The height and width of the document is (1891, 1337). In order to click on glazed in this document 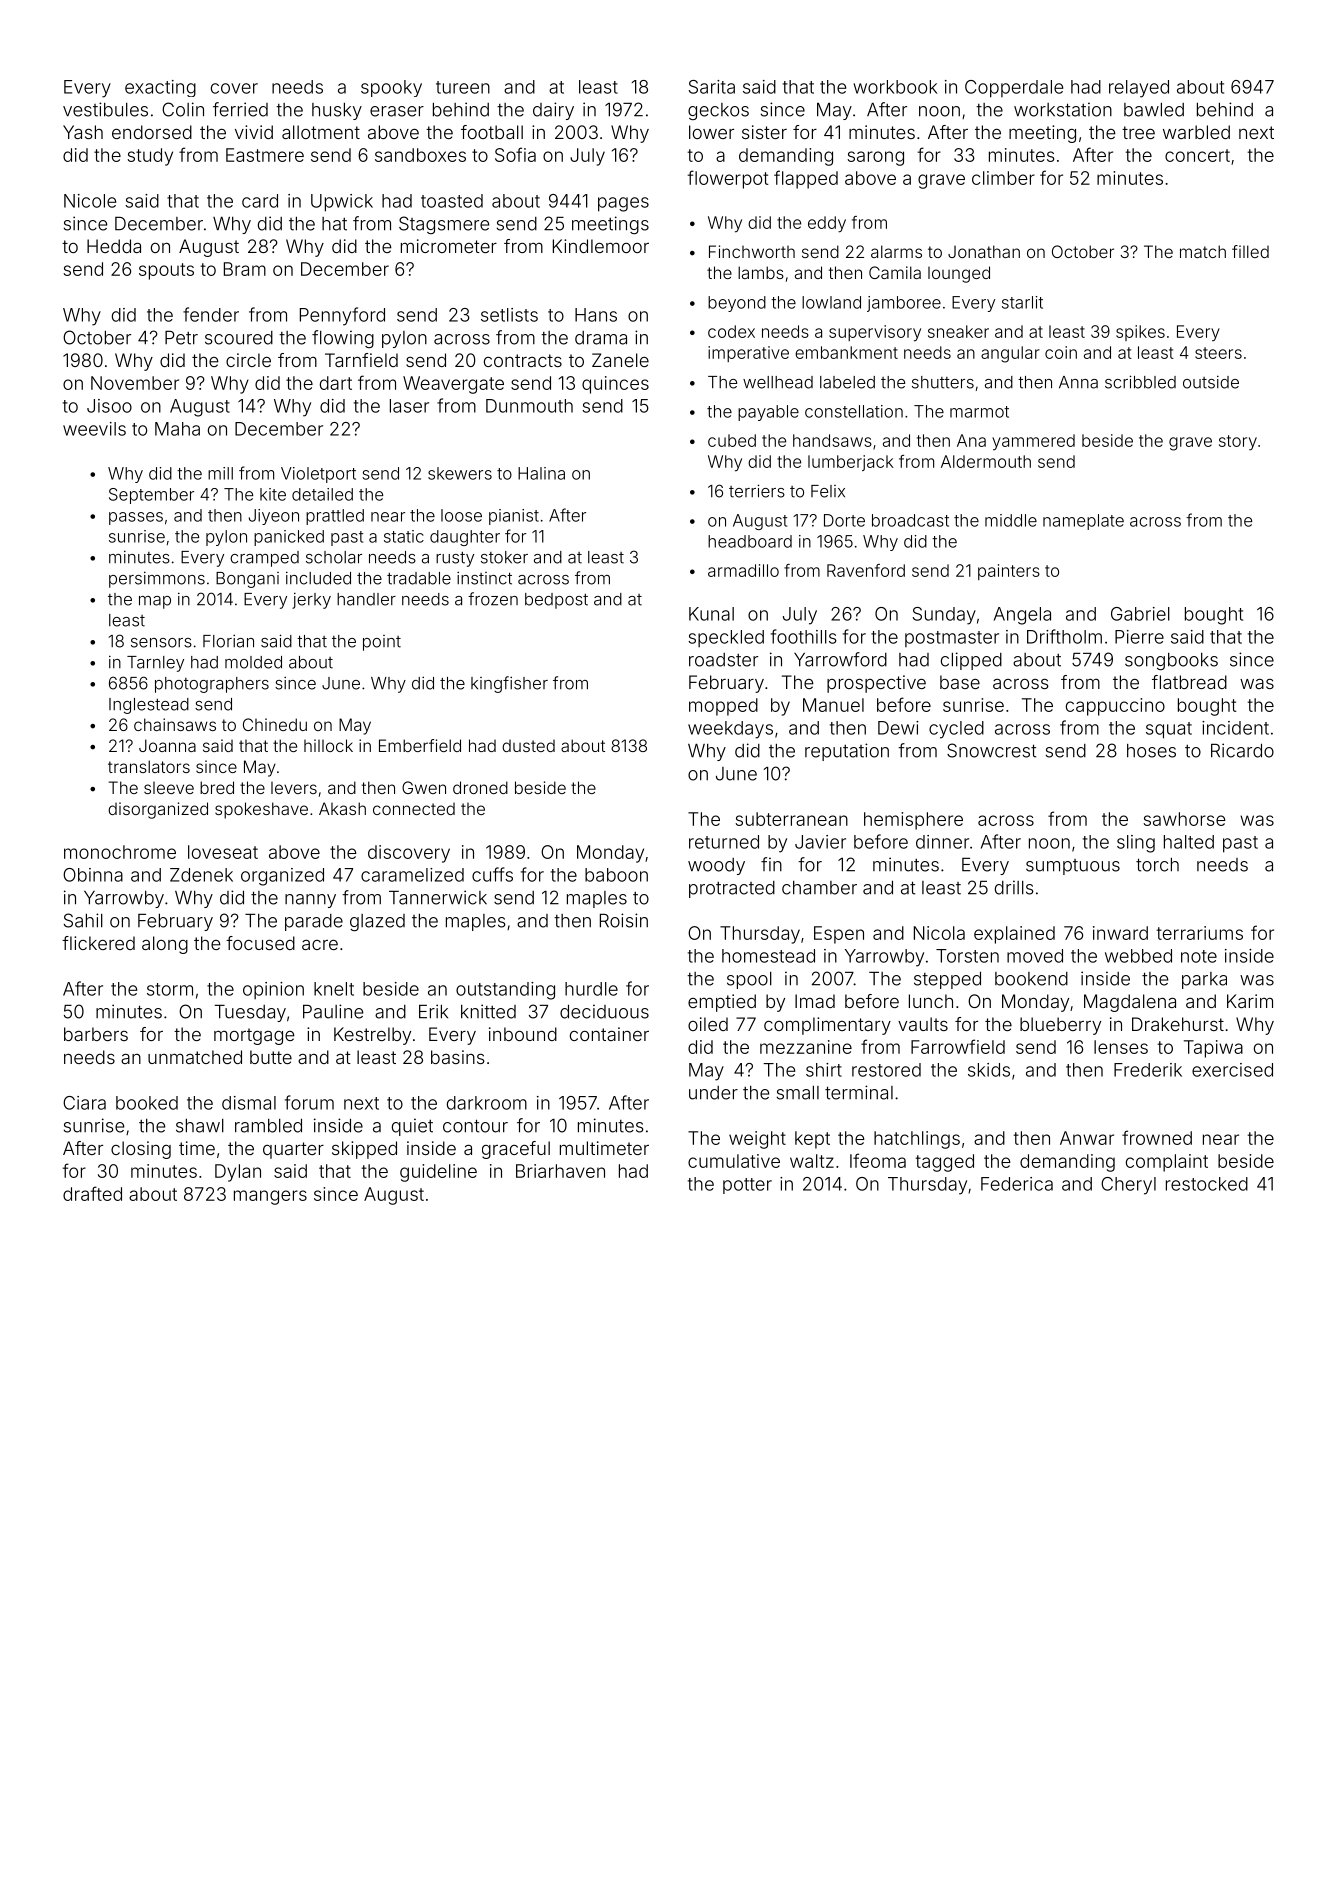, I will do `click(377, 922)`.
